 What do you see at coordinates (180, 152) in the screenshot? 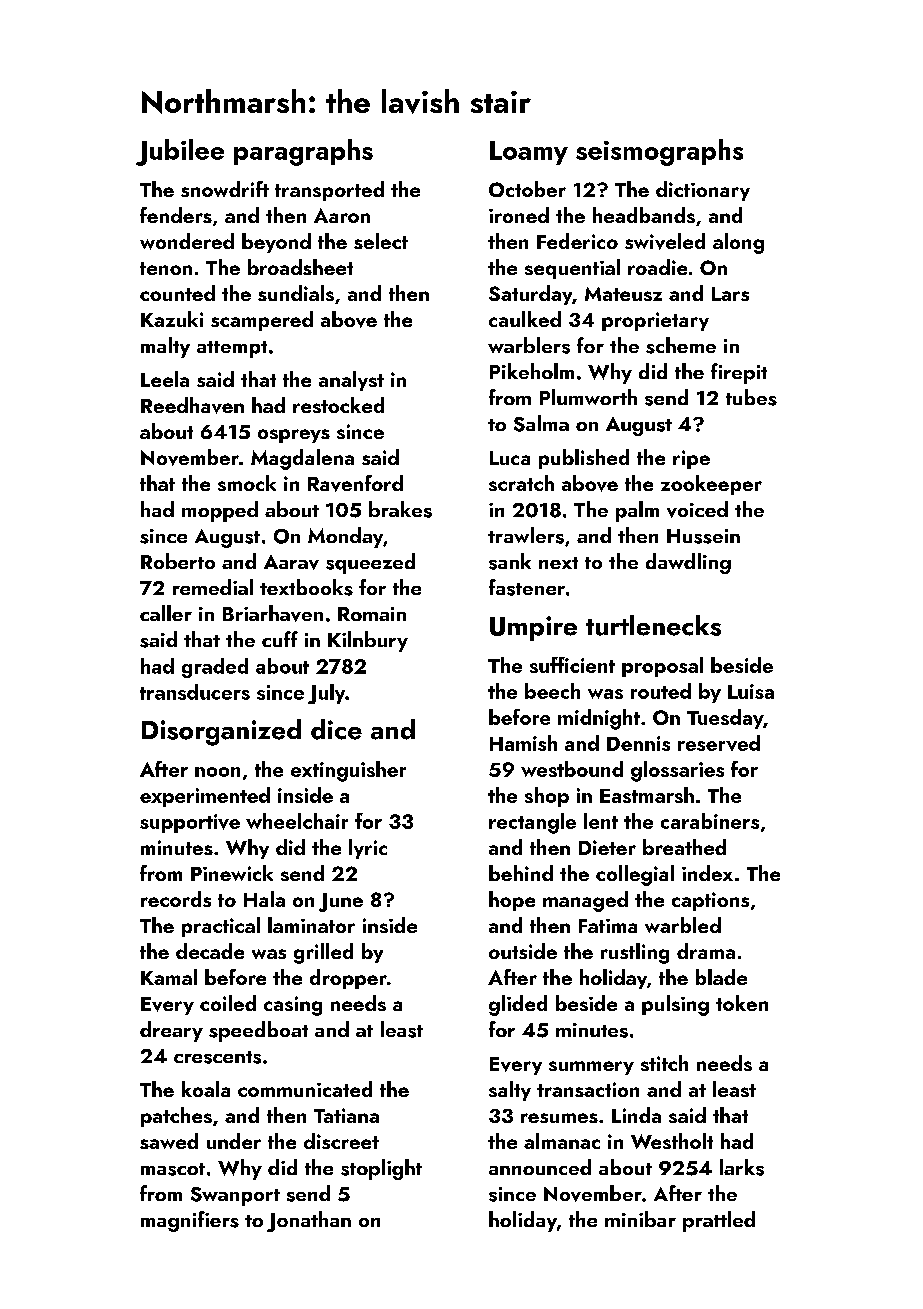
I see `Jubilee` at bounding box center [180, 152].
